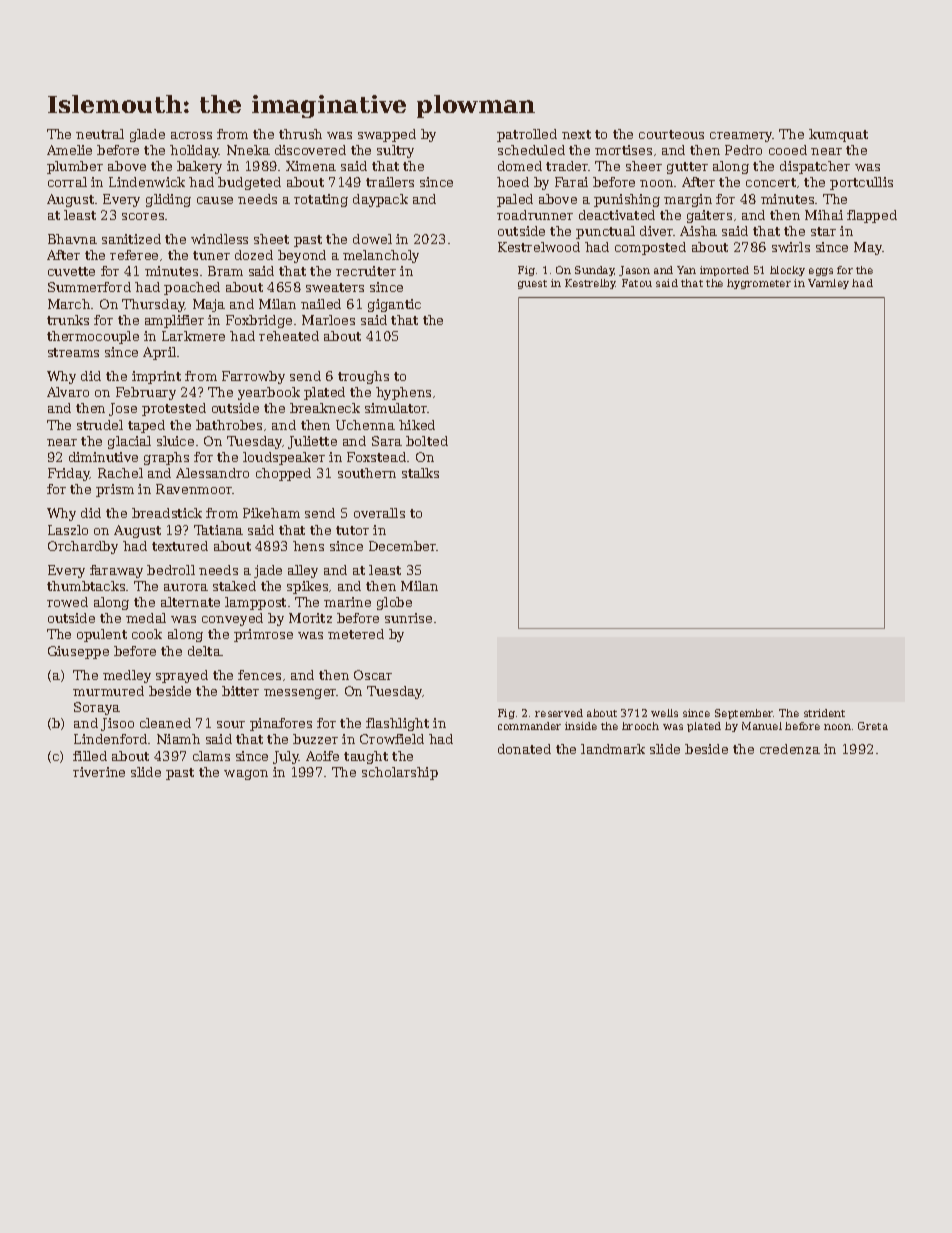 Image resolution: width=952 pixels, height=1233 pixels. I want to click on donated, so click(524, 749).
